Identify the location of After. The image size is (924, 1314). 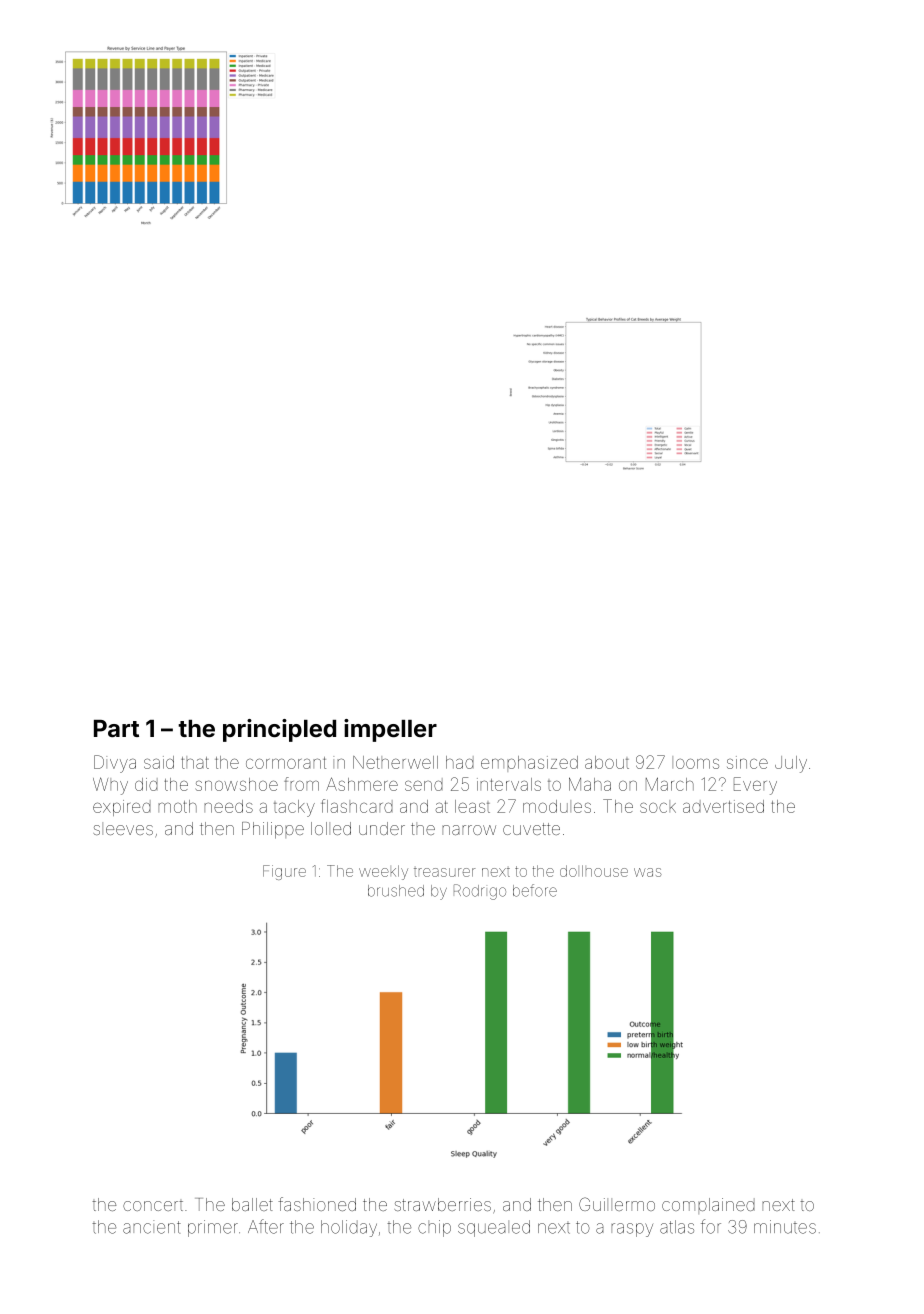
(266, 1226).
